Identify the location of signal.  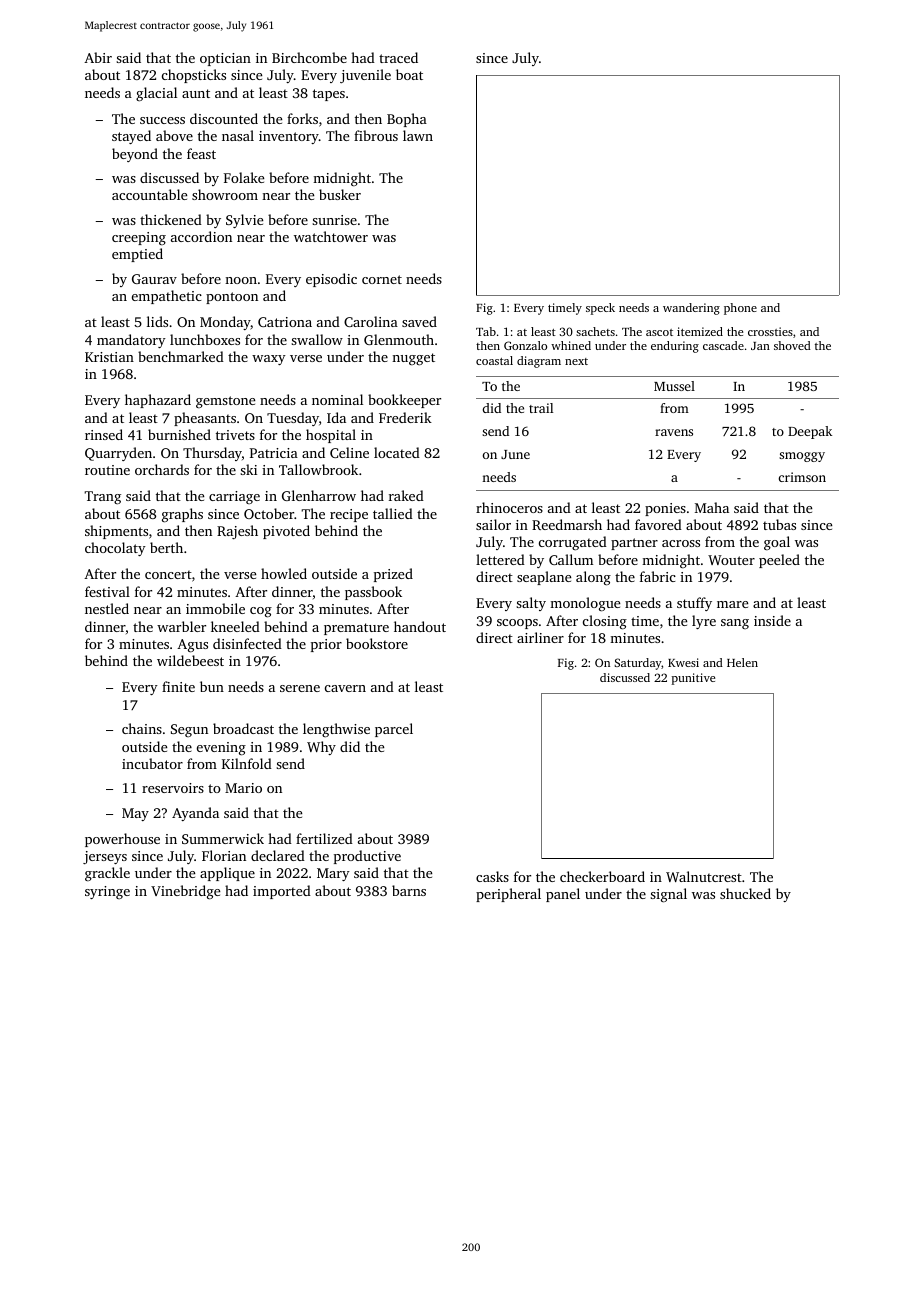
(668, 895).
